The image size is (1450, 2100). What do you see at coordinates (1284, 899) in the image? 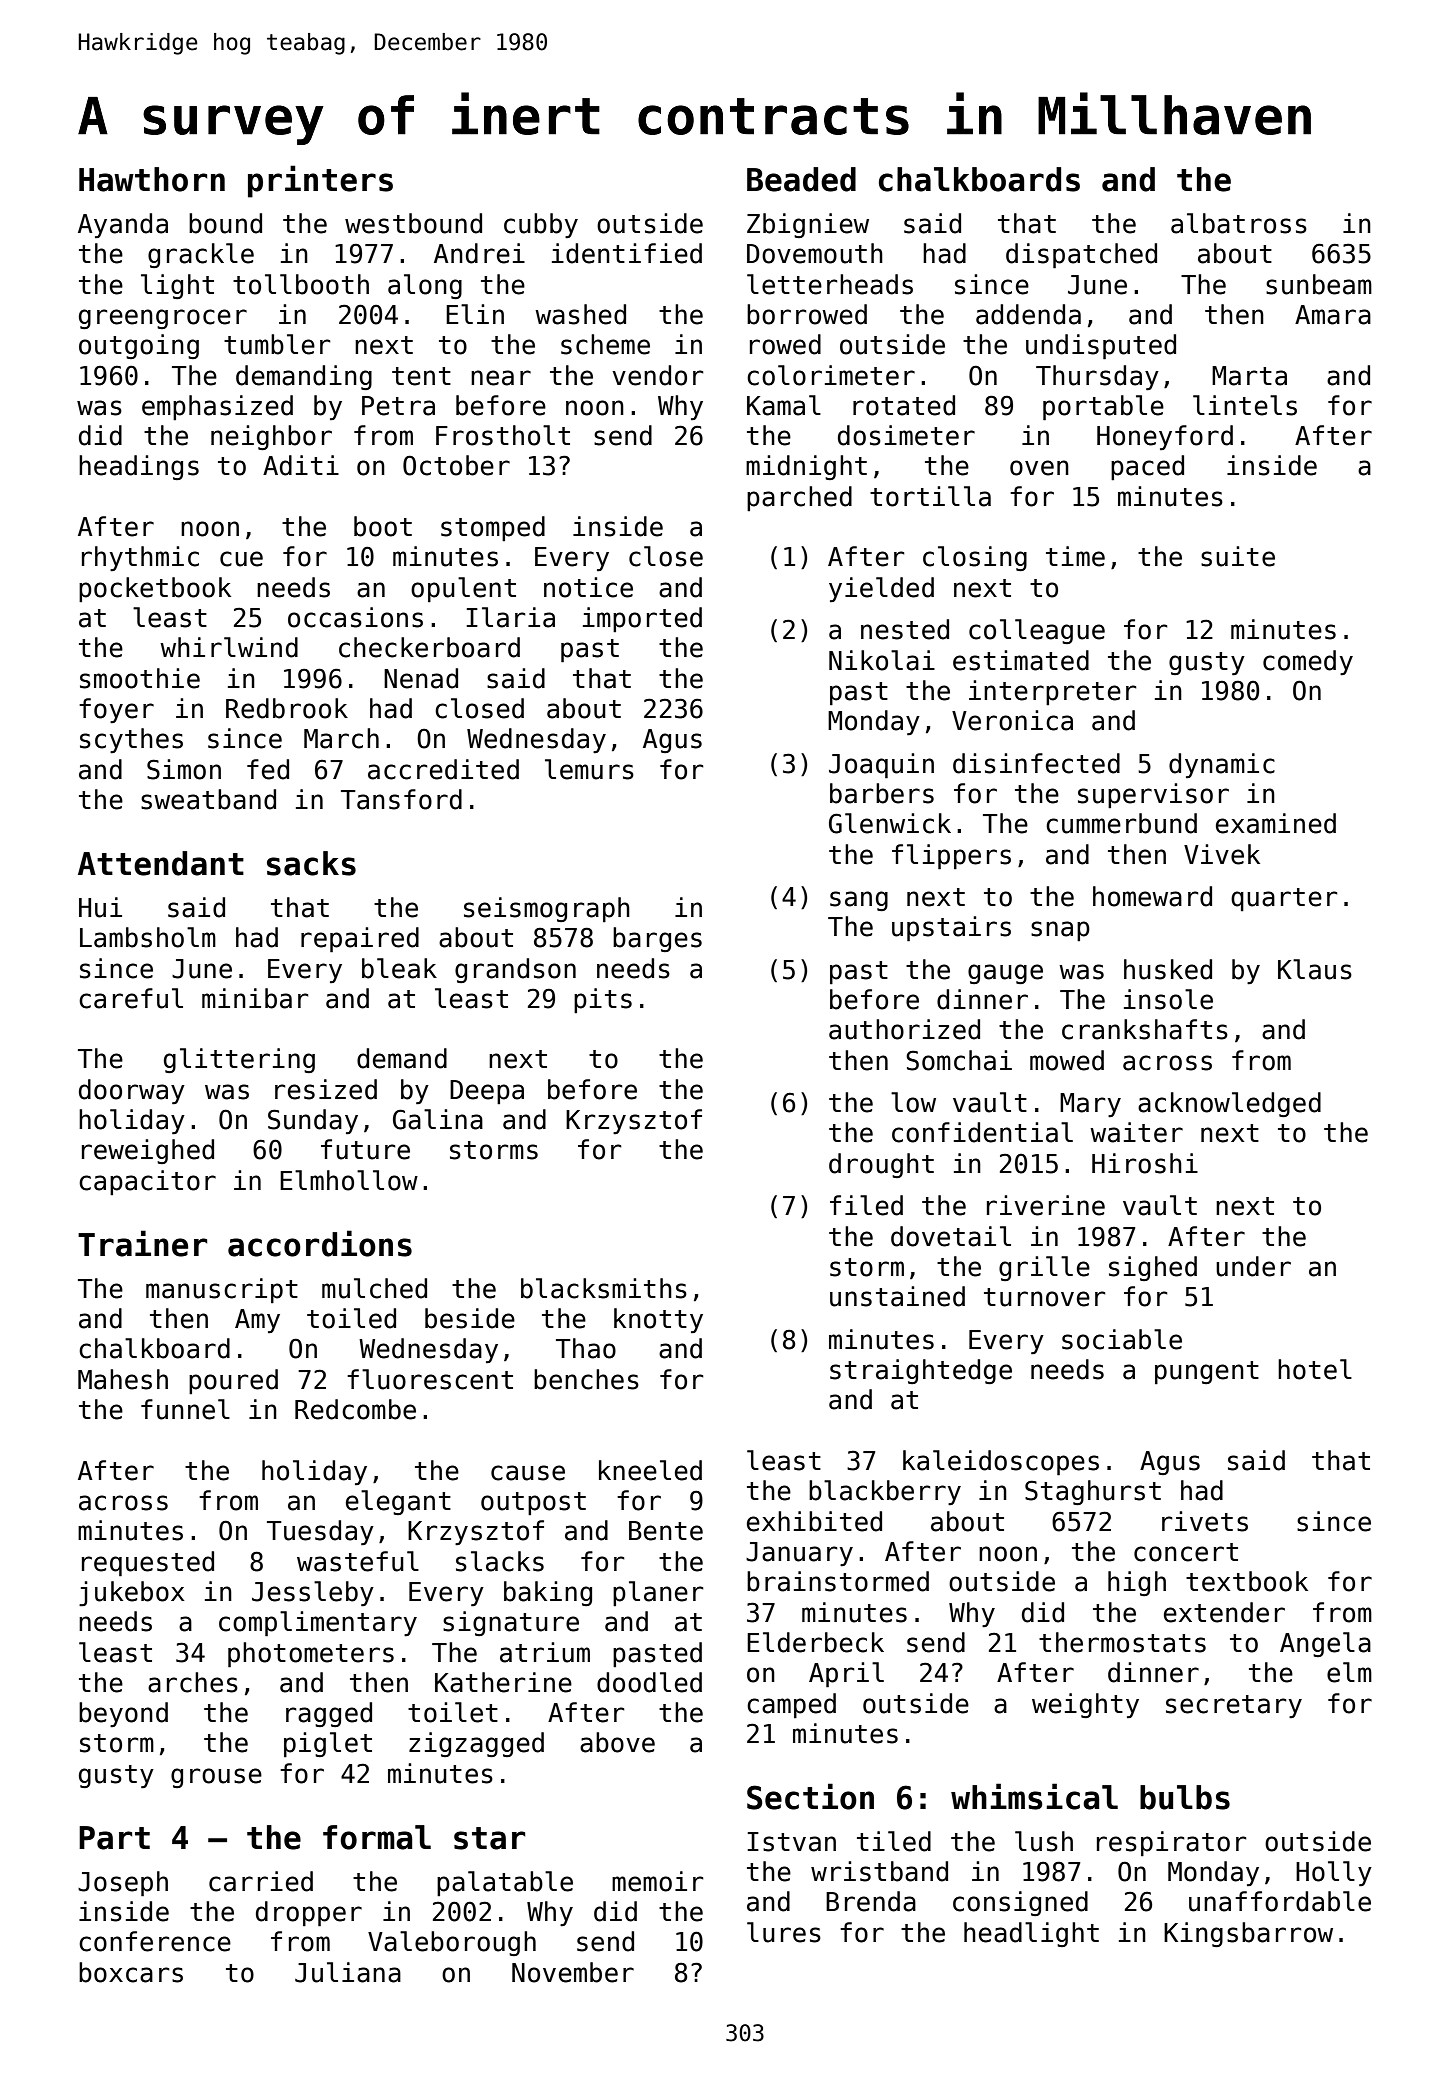
I see `quarter` at bounding box center [1284, 899].
